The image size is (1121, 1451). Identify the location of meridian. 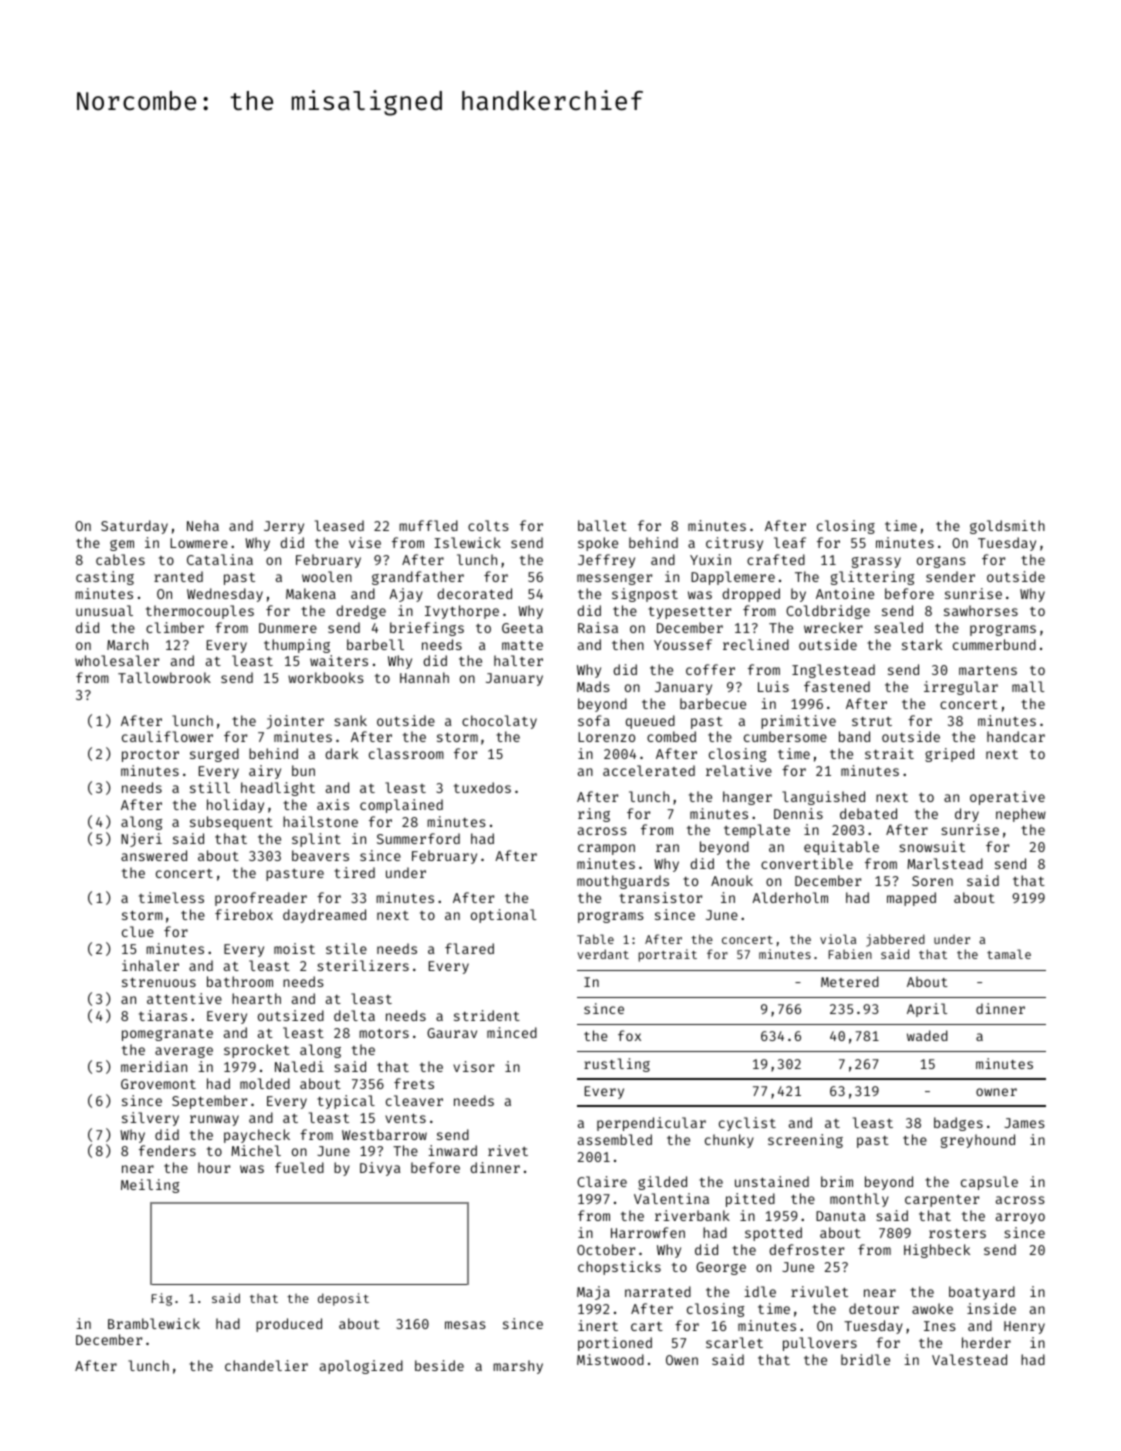
(154, 1066).
